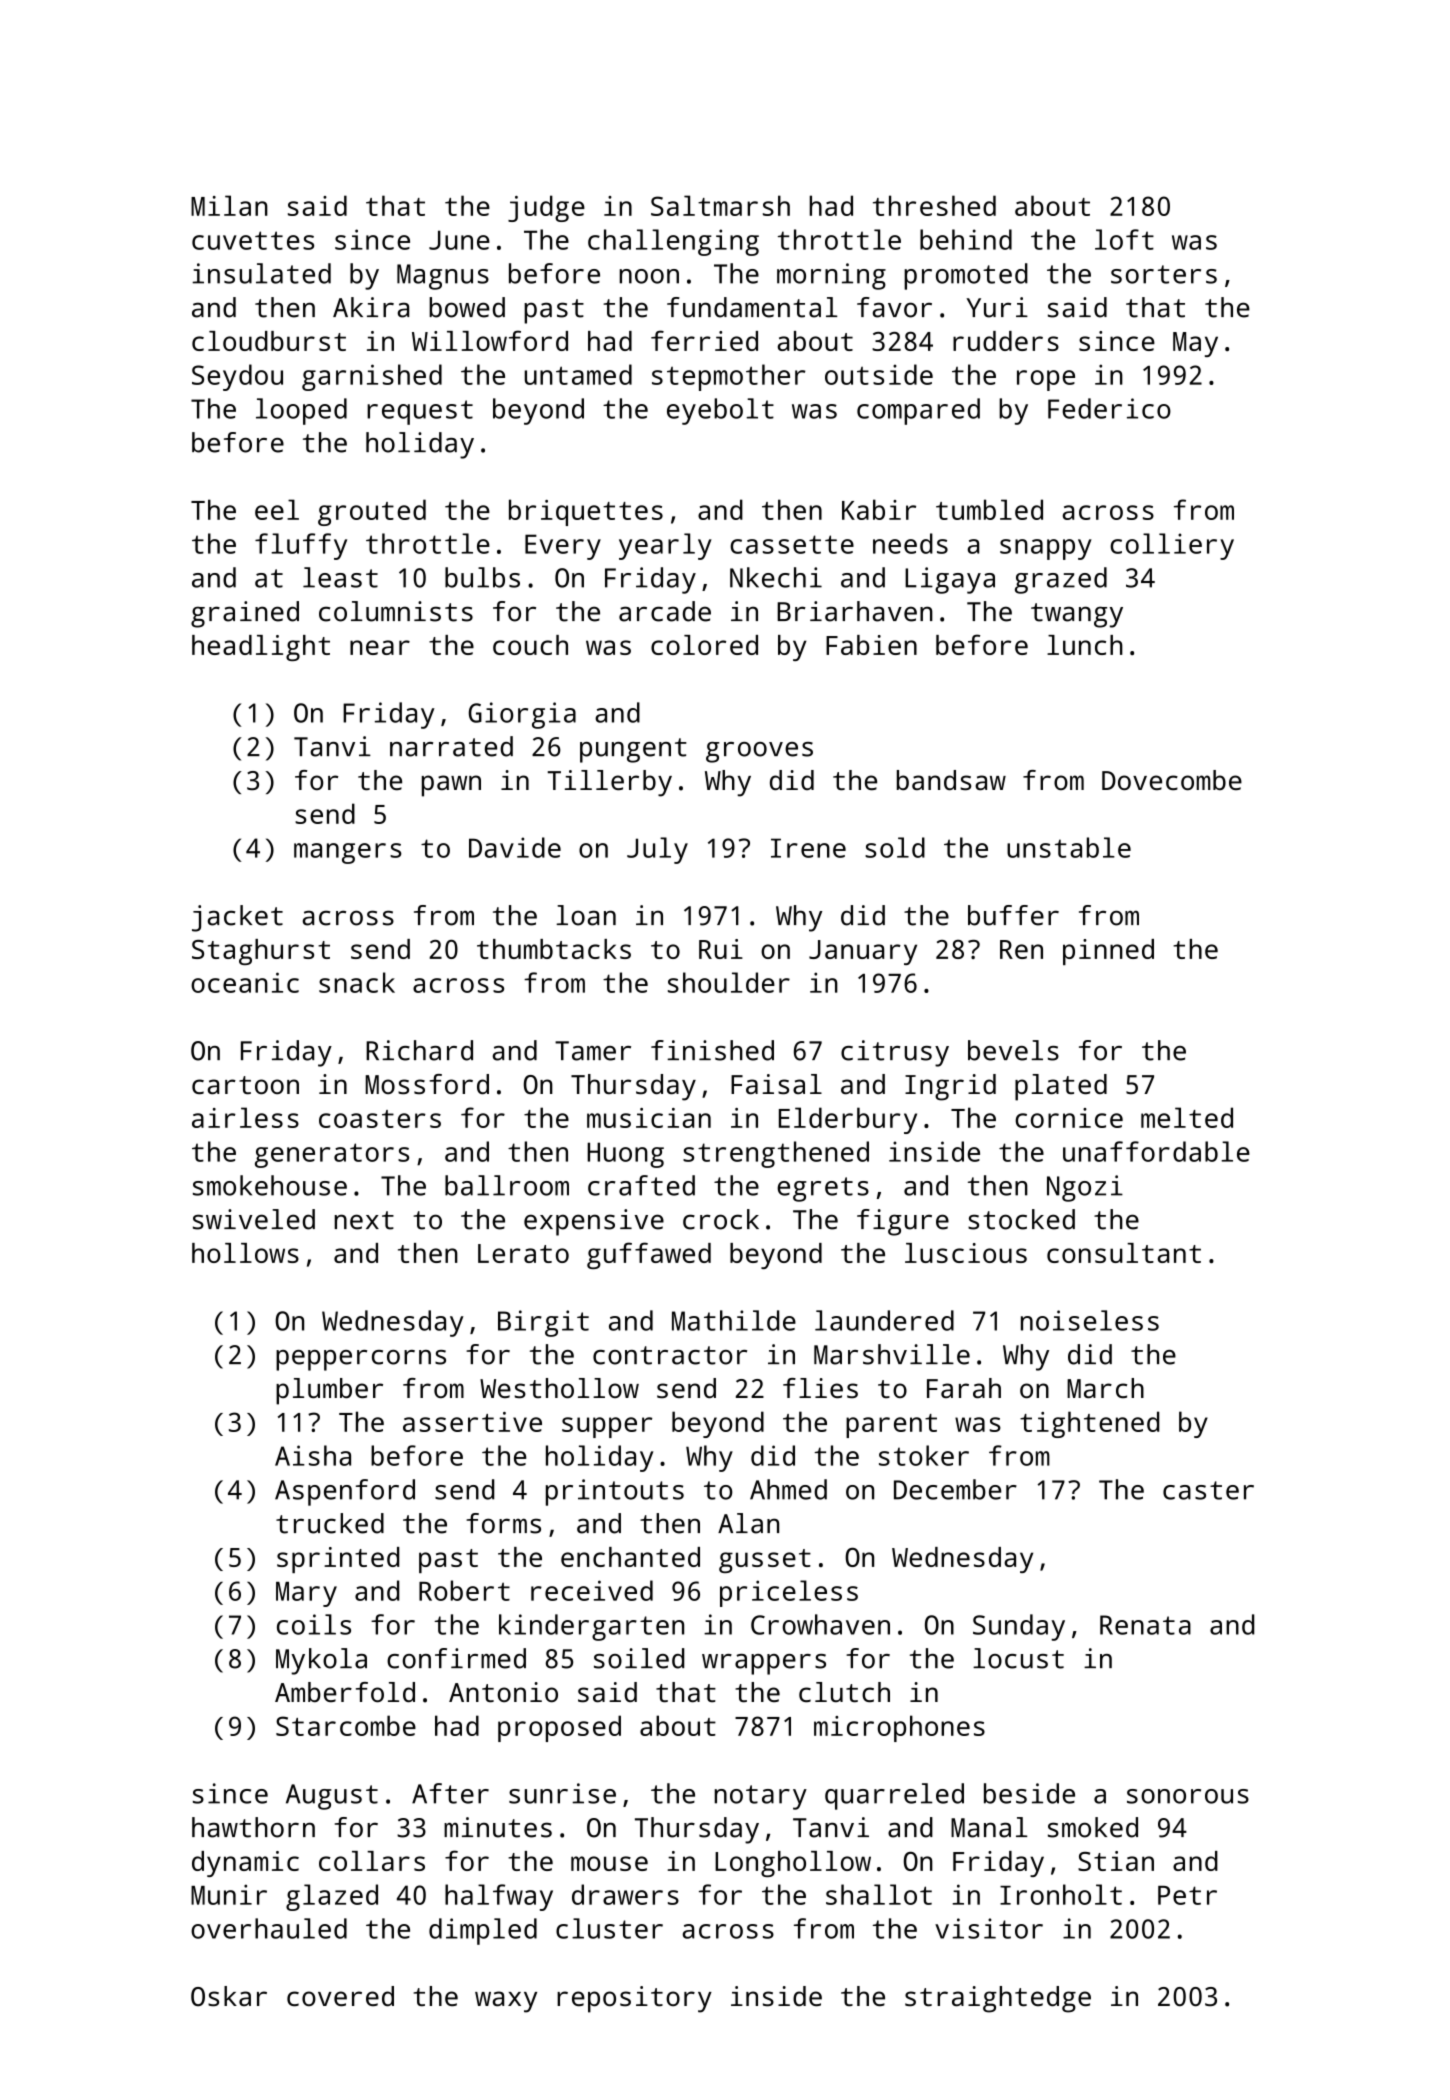  Describe the element at coordinates (863, 952) in the screenshot. I see `January` at that location.
